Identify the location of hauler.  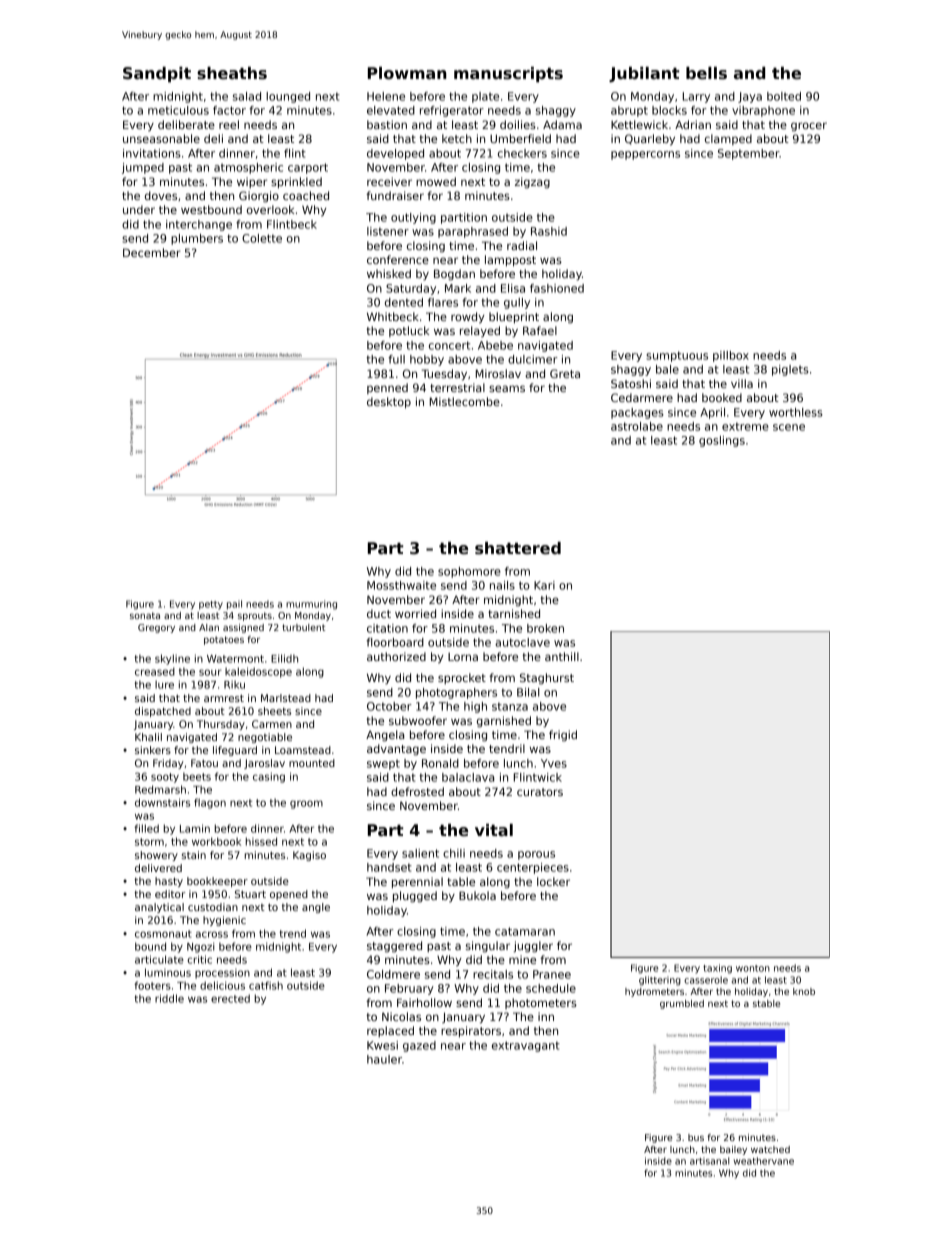
(384, 1059).
